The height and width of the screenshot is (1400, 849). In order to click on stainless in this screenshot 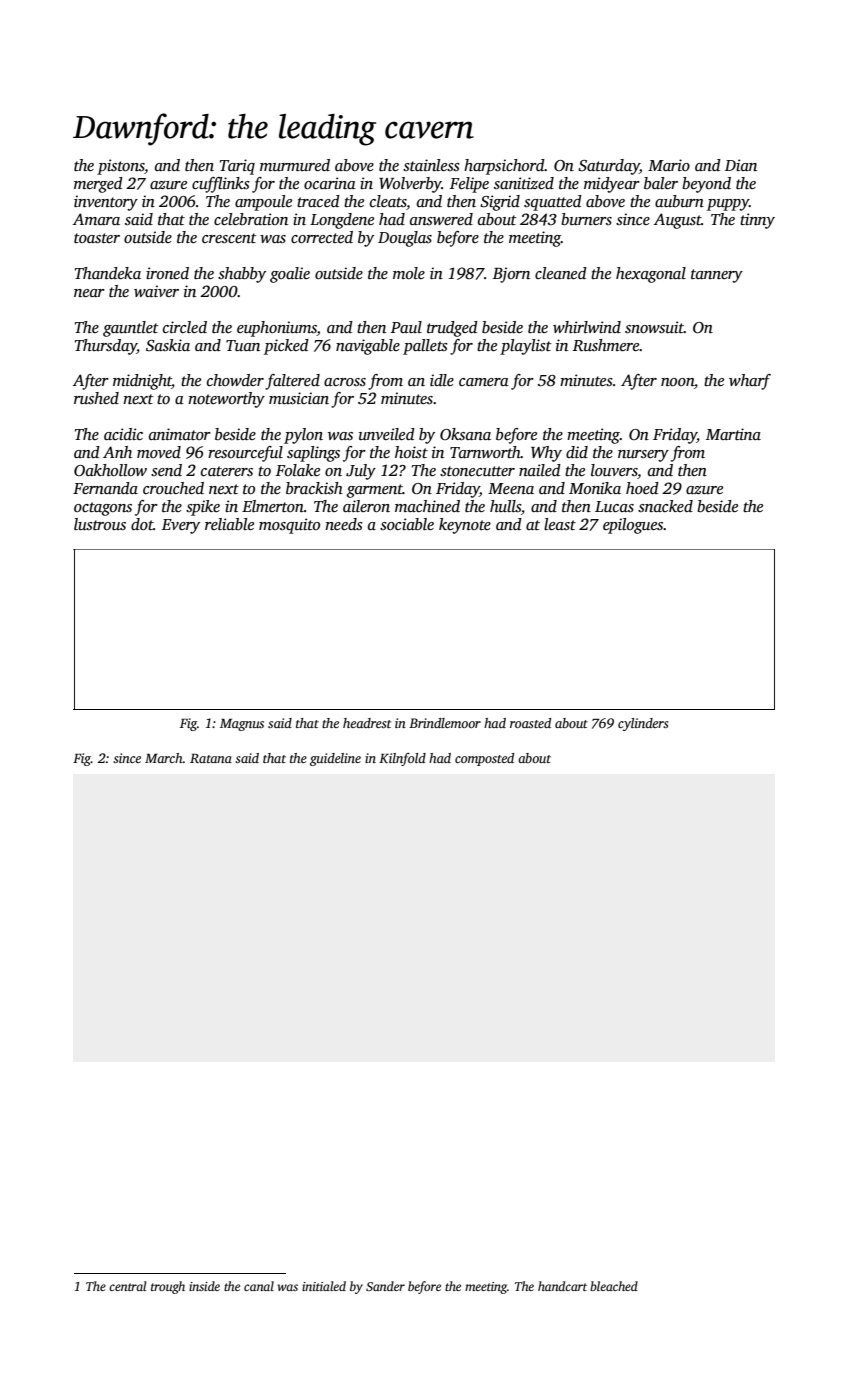, I will do `click(431, 165)`.
